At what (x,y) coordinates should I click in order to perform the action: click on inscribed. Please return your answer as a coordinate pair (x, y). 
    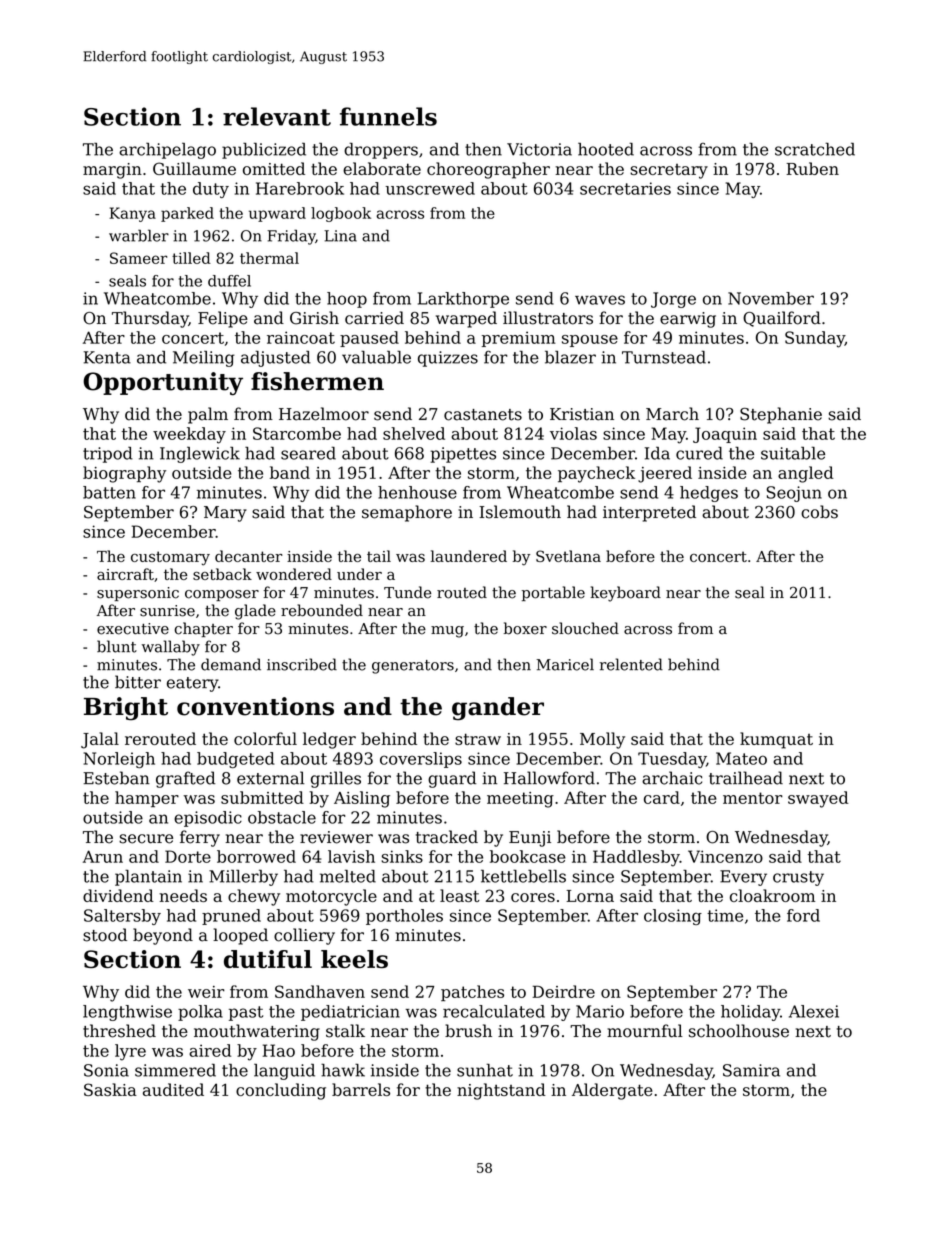
    Looking at the image, I should click on (302, 664).
